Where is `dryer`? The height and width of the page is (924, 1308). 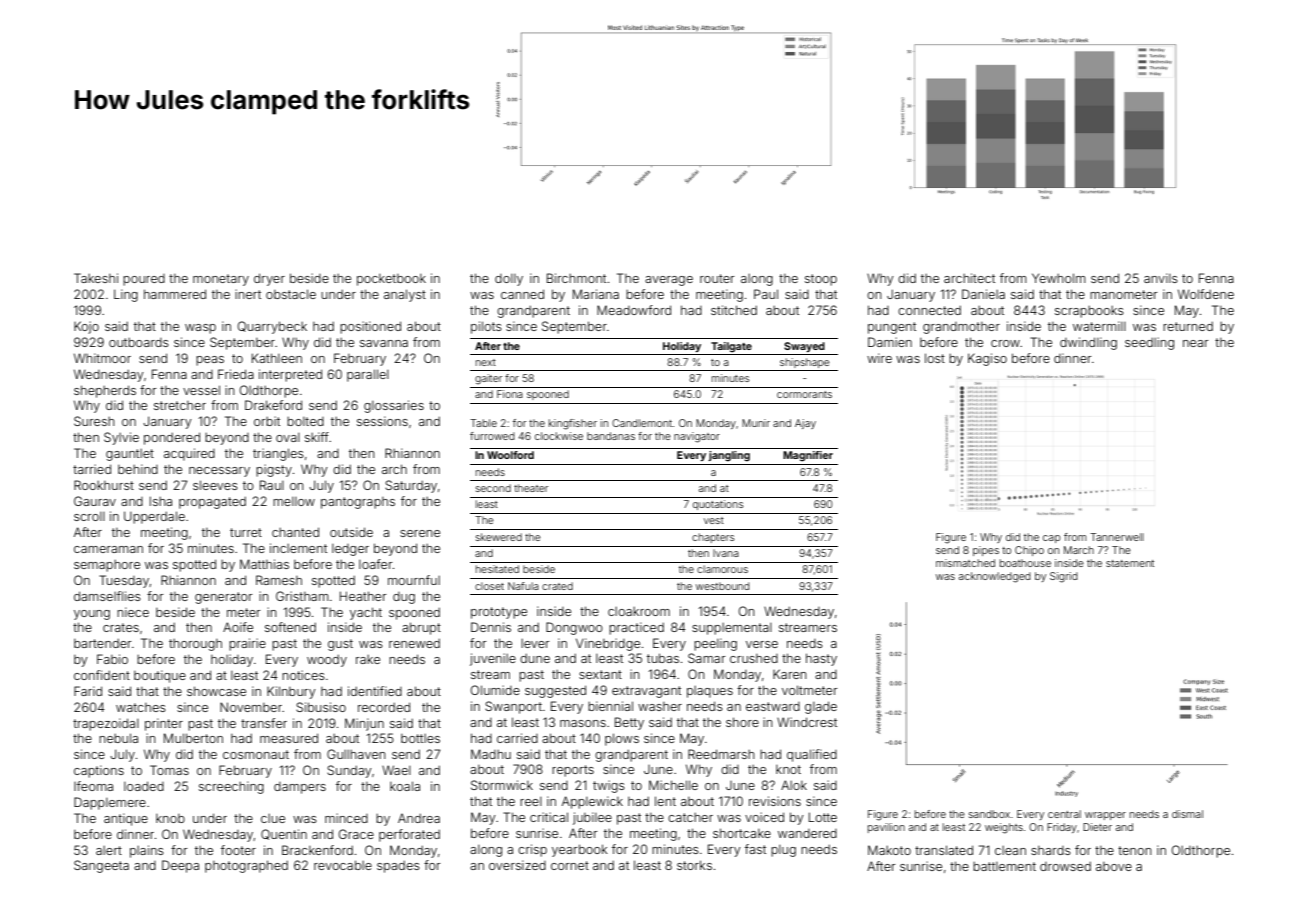
dryer is located at coordinates (269, 279).
